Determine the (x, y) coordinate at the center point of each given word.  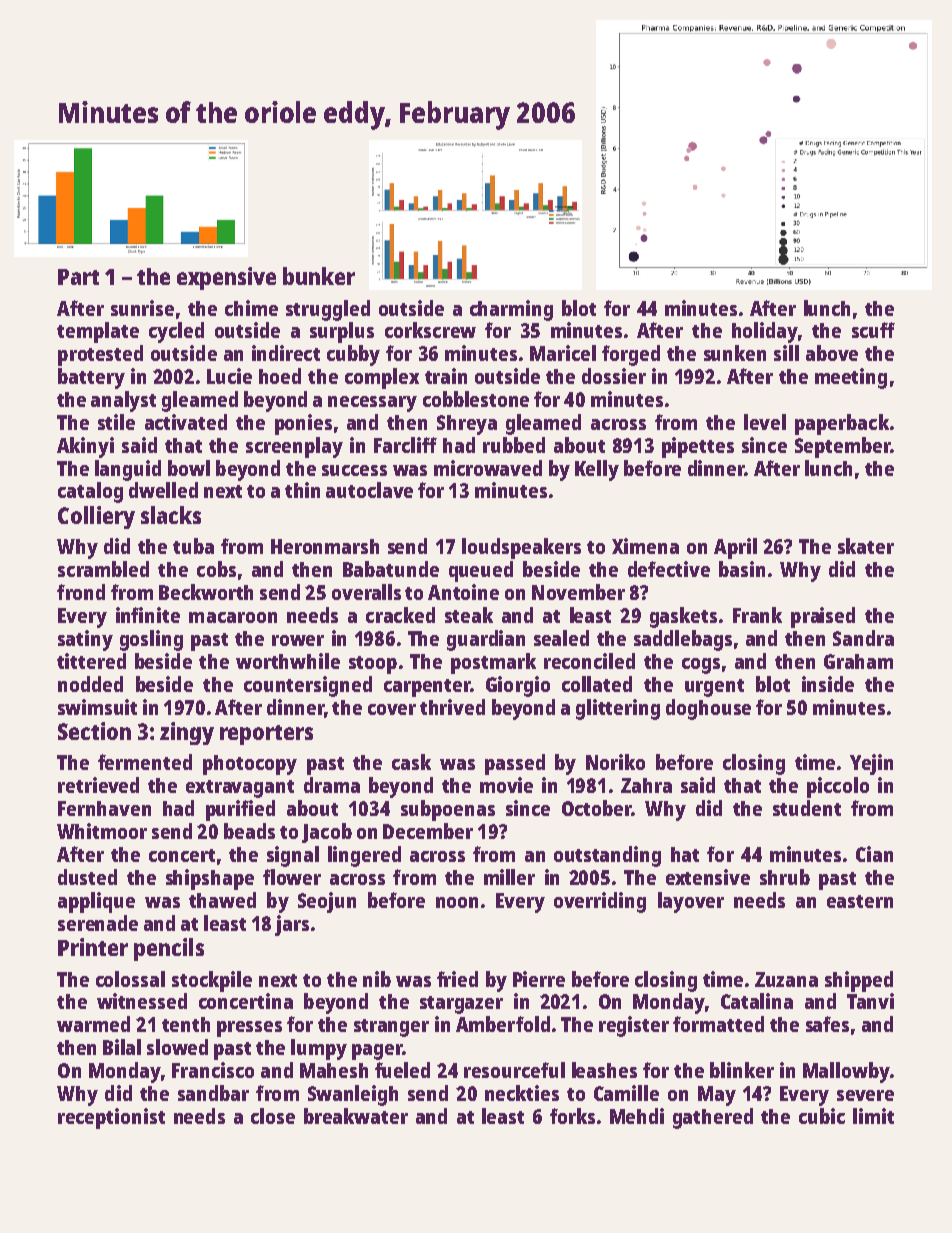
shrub (785, 877)
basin (742, 569)
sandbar (213, 1093)
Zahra (646, 785)
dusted (87, 877)
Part (78, 277)
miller (509, 877)
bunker (319, 276)
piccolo (838, 787)
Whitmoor (102, 831)
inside (828, 684)
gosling (151, 640)
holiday (765, 332)
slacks (171, 515)
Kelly (597, 470)
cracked (400, 615)
